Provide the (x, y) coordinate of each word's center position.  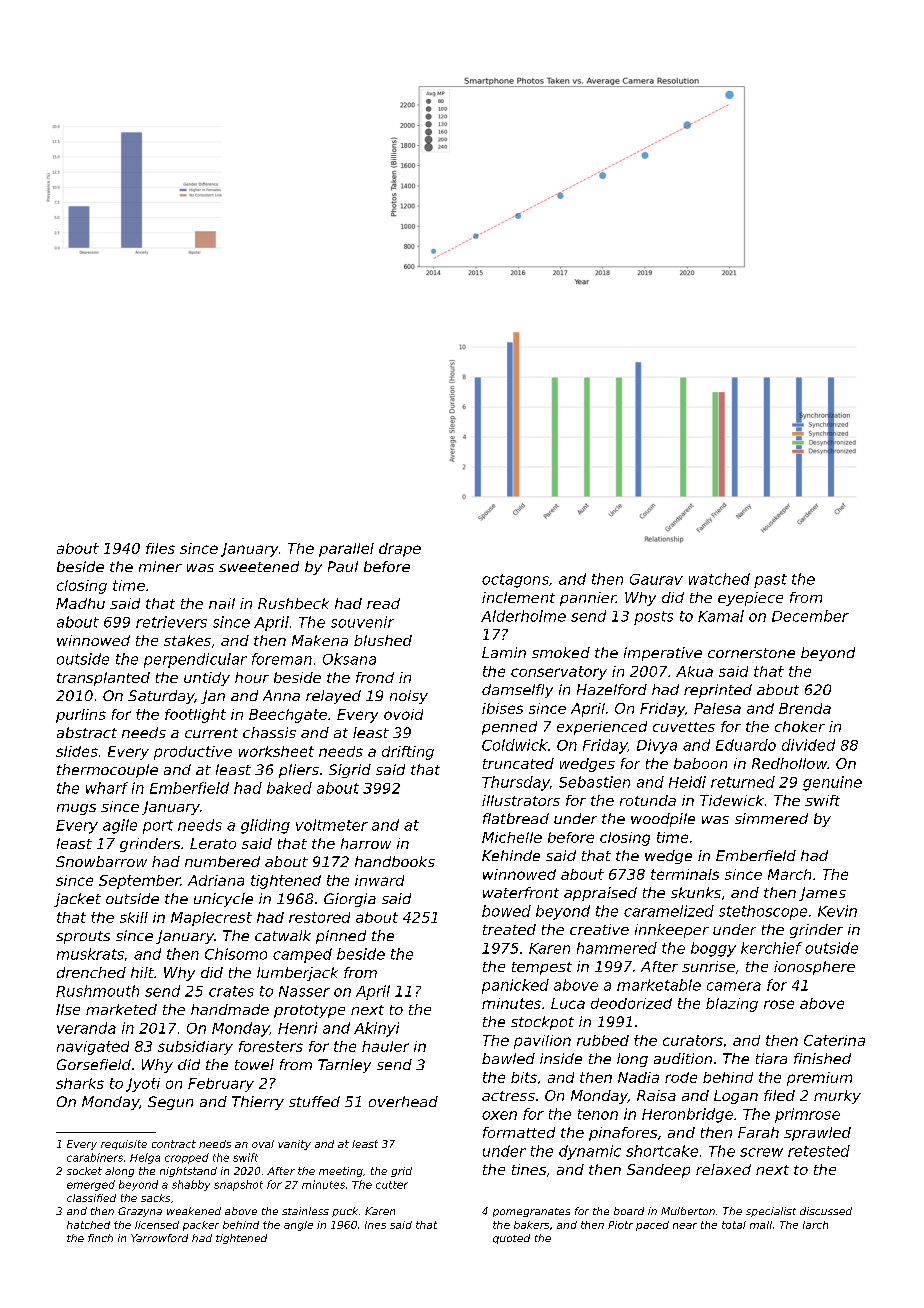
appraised (600, 894)
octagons (515, 581)
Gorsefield (94, 1064)
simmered (771, 818)
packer (201, 1226)
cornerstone (751, 653)
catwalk (283, 935)
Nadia (638, 1077)
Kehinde (511, 855)
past (770, 581)
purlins (81, 716)
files (160, 548)
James (822, 894)
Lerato (213, 843)
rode (681, 1077)
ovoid (403, 714)
